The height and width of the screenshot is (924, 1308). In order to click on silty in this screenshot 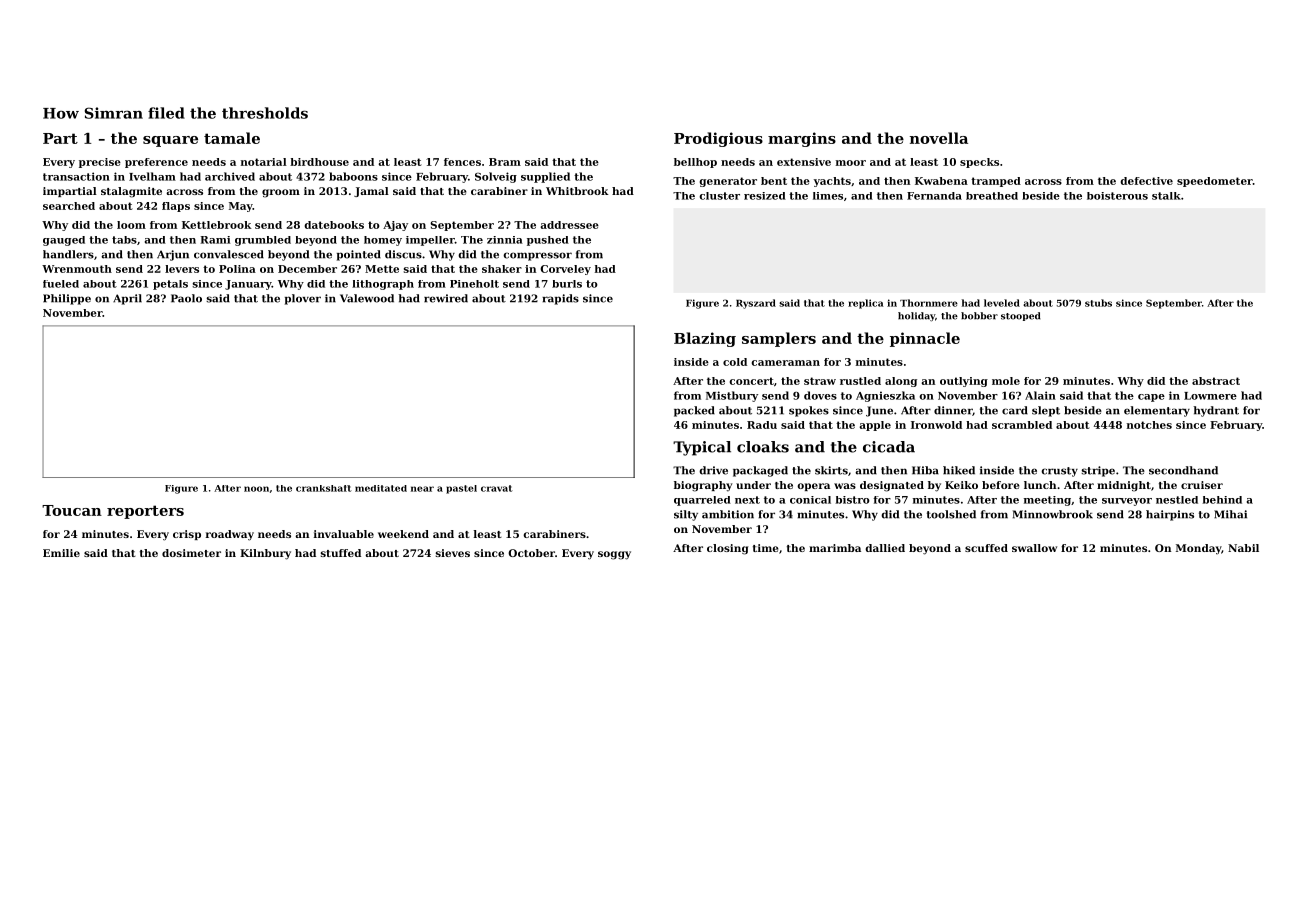, I will do `click(686, 515)`.
